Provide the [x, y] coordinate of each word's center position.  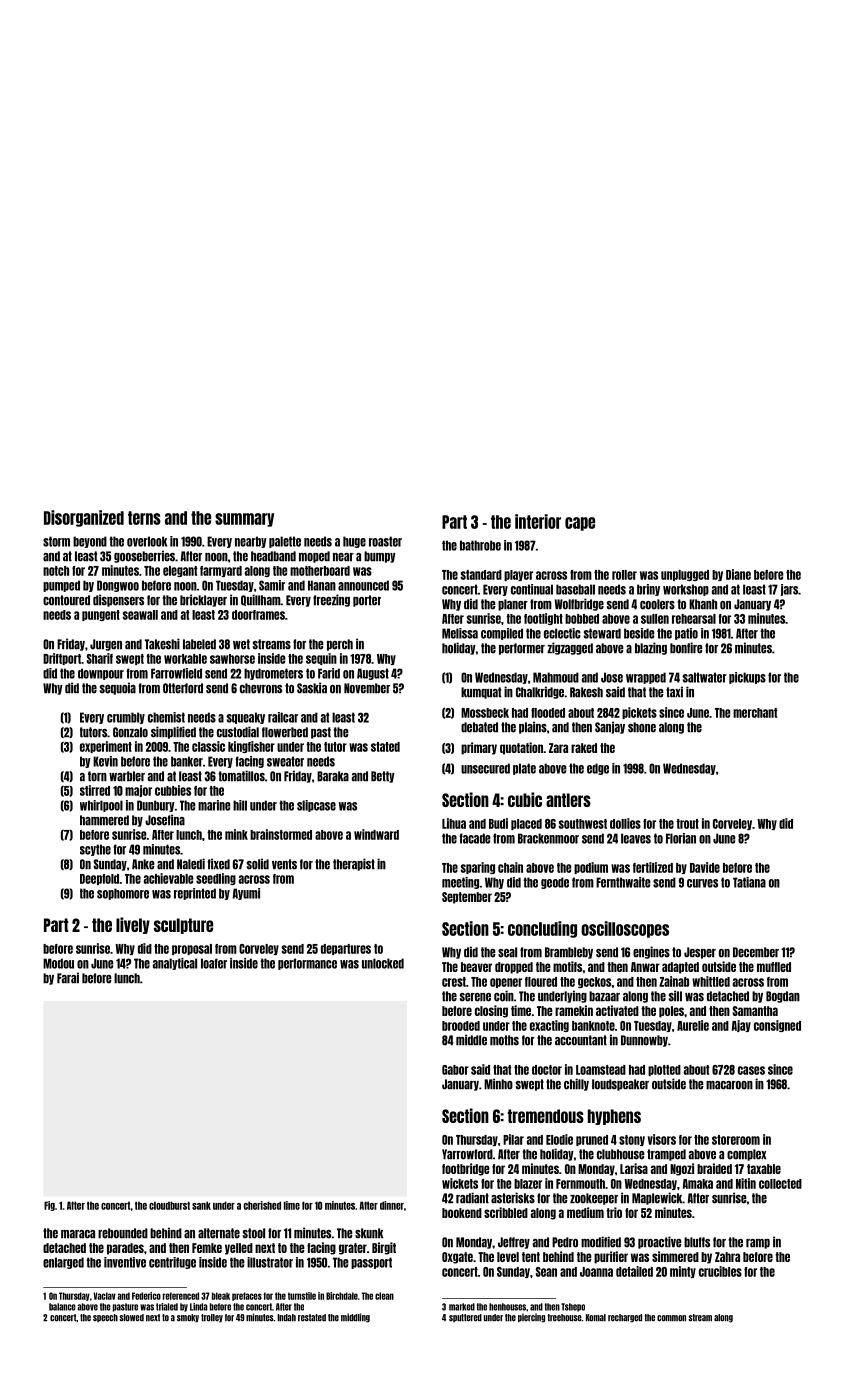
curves [702, 883]
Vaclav [104, 1296]
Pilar [513, 1139]
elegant [180, 571]
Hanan [322, 585]
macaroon [729, 1085]
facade [475, 838]
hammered [104, 820]
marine [214, 805]
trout [687, 824]
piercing [531, 1318]
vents [284, 864]
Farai [68, 978]
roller [624, 575]
